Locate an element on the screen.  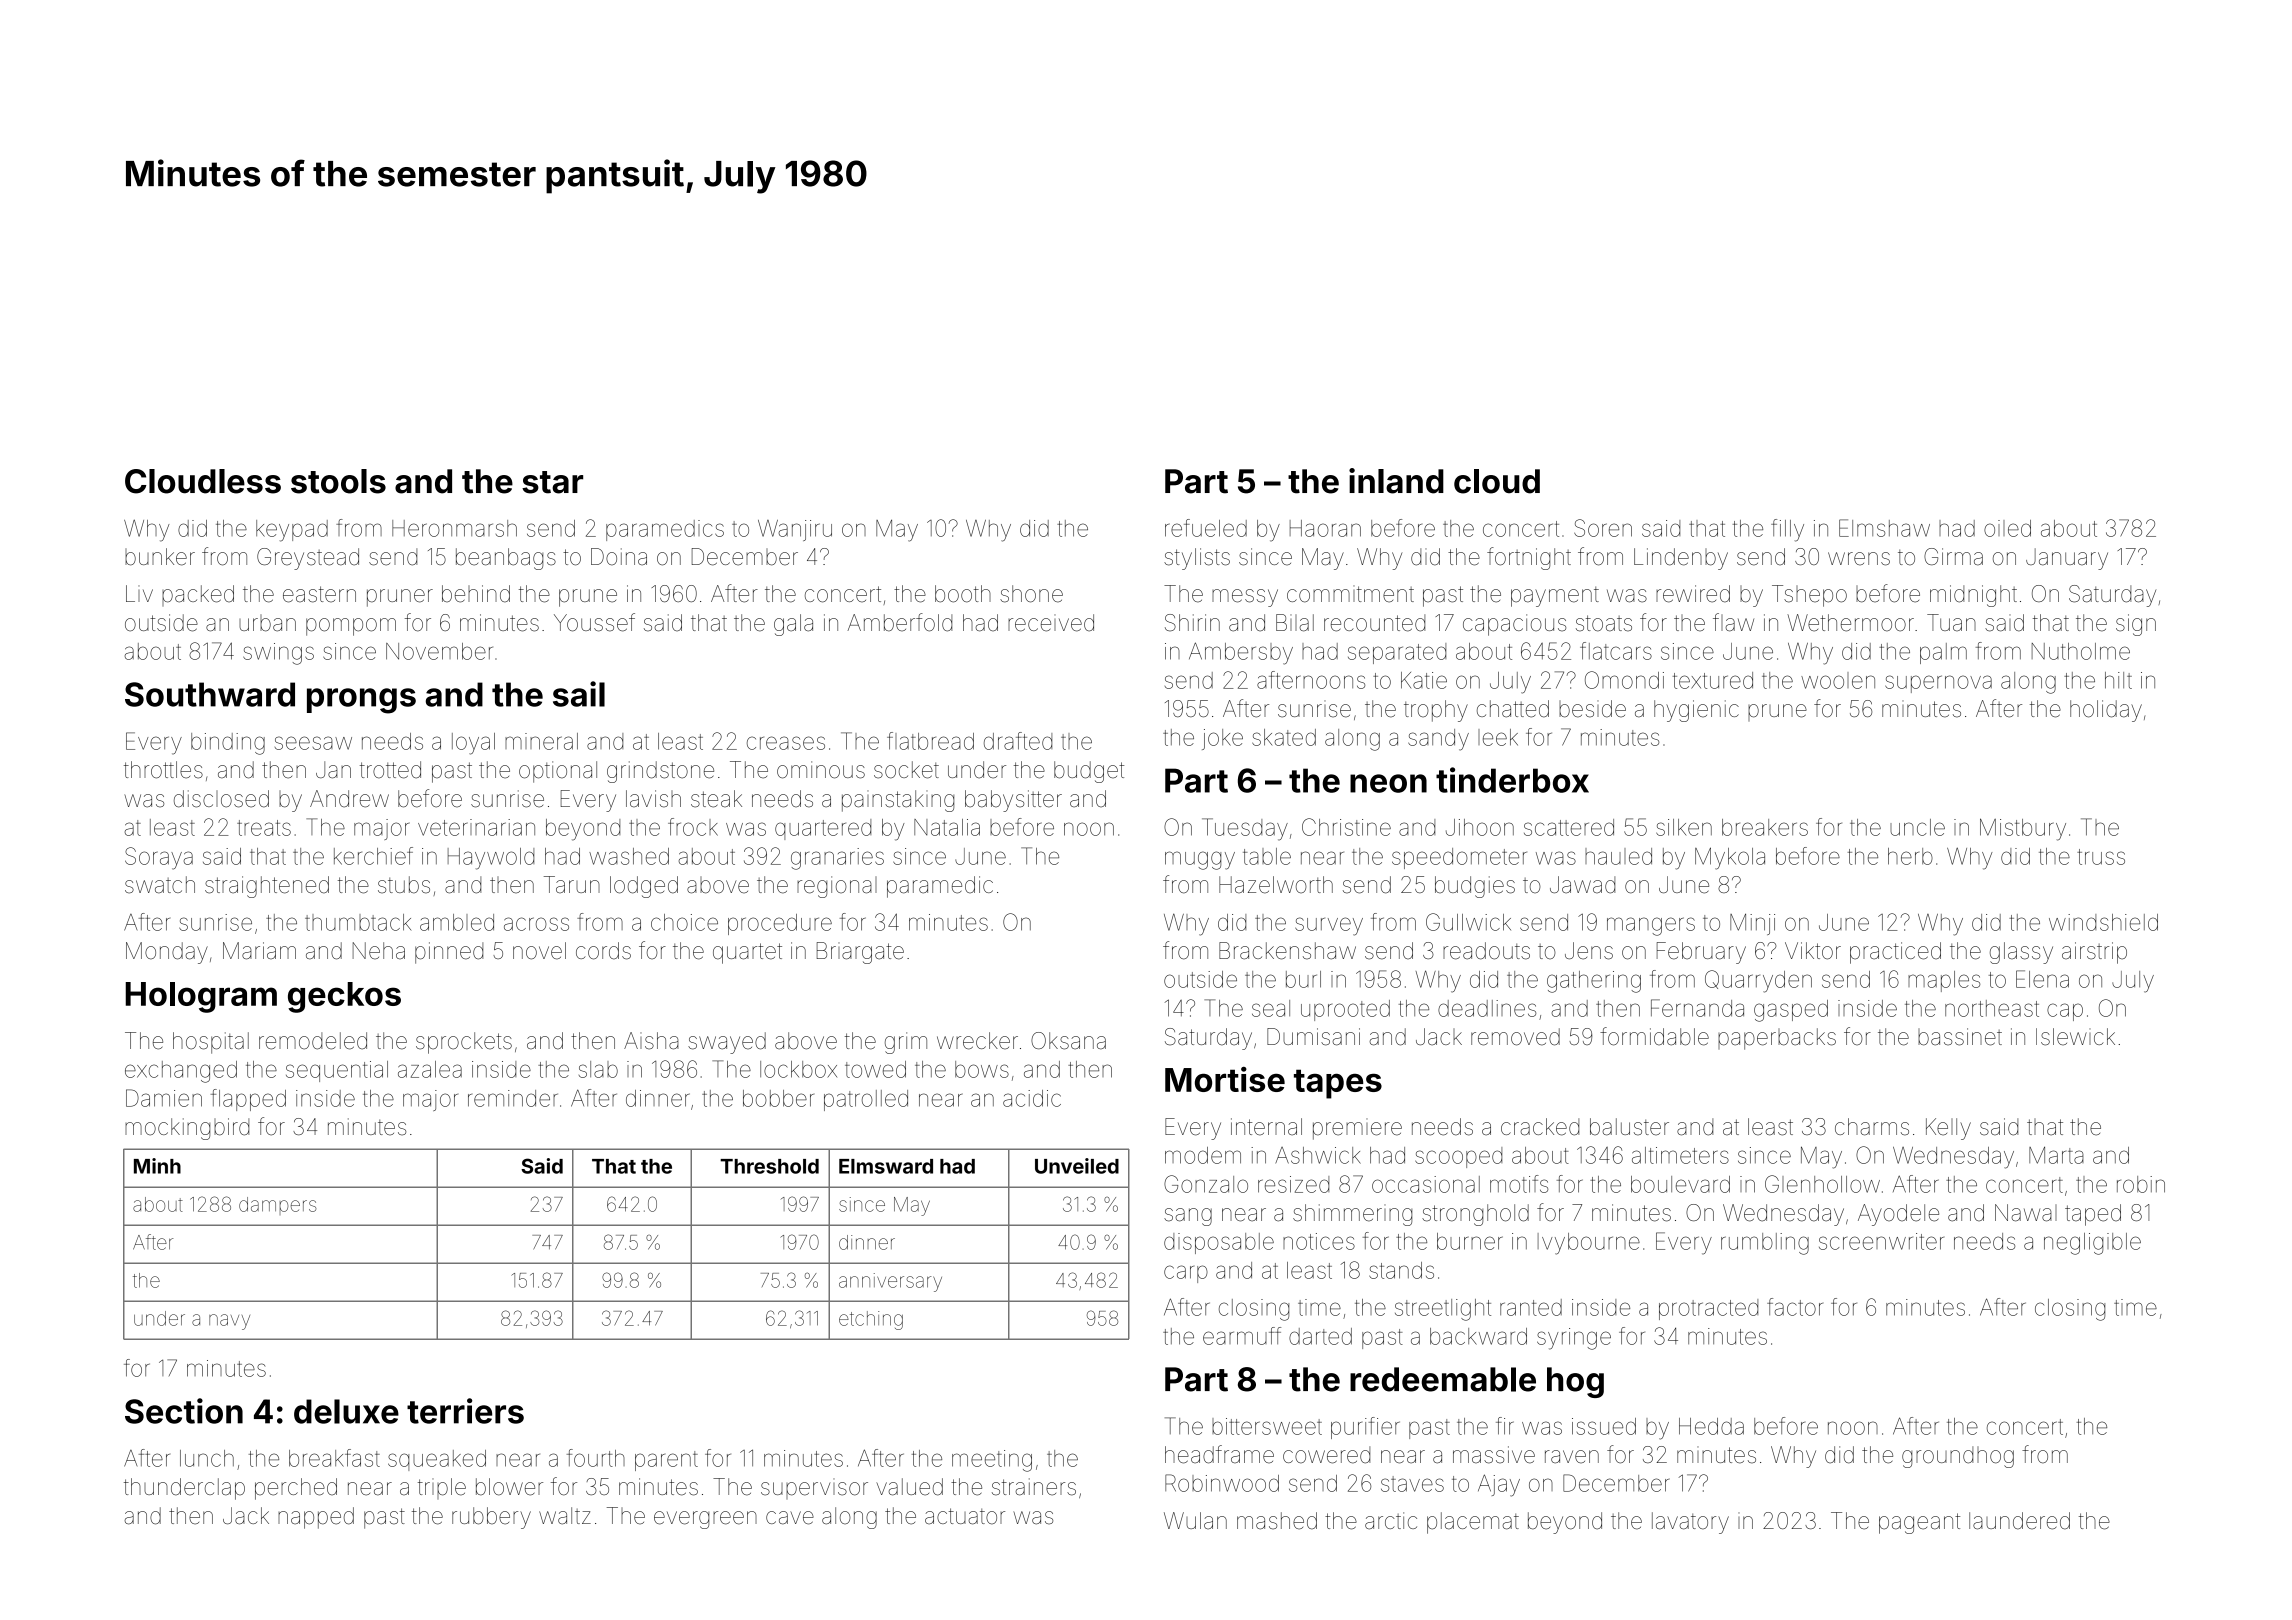
uprooted is located at coordinates (1345, 1010).
